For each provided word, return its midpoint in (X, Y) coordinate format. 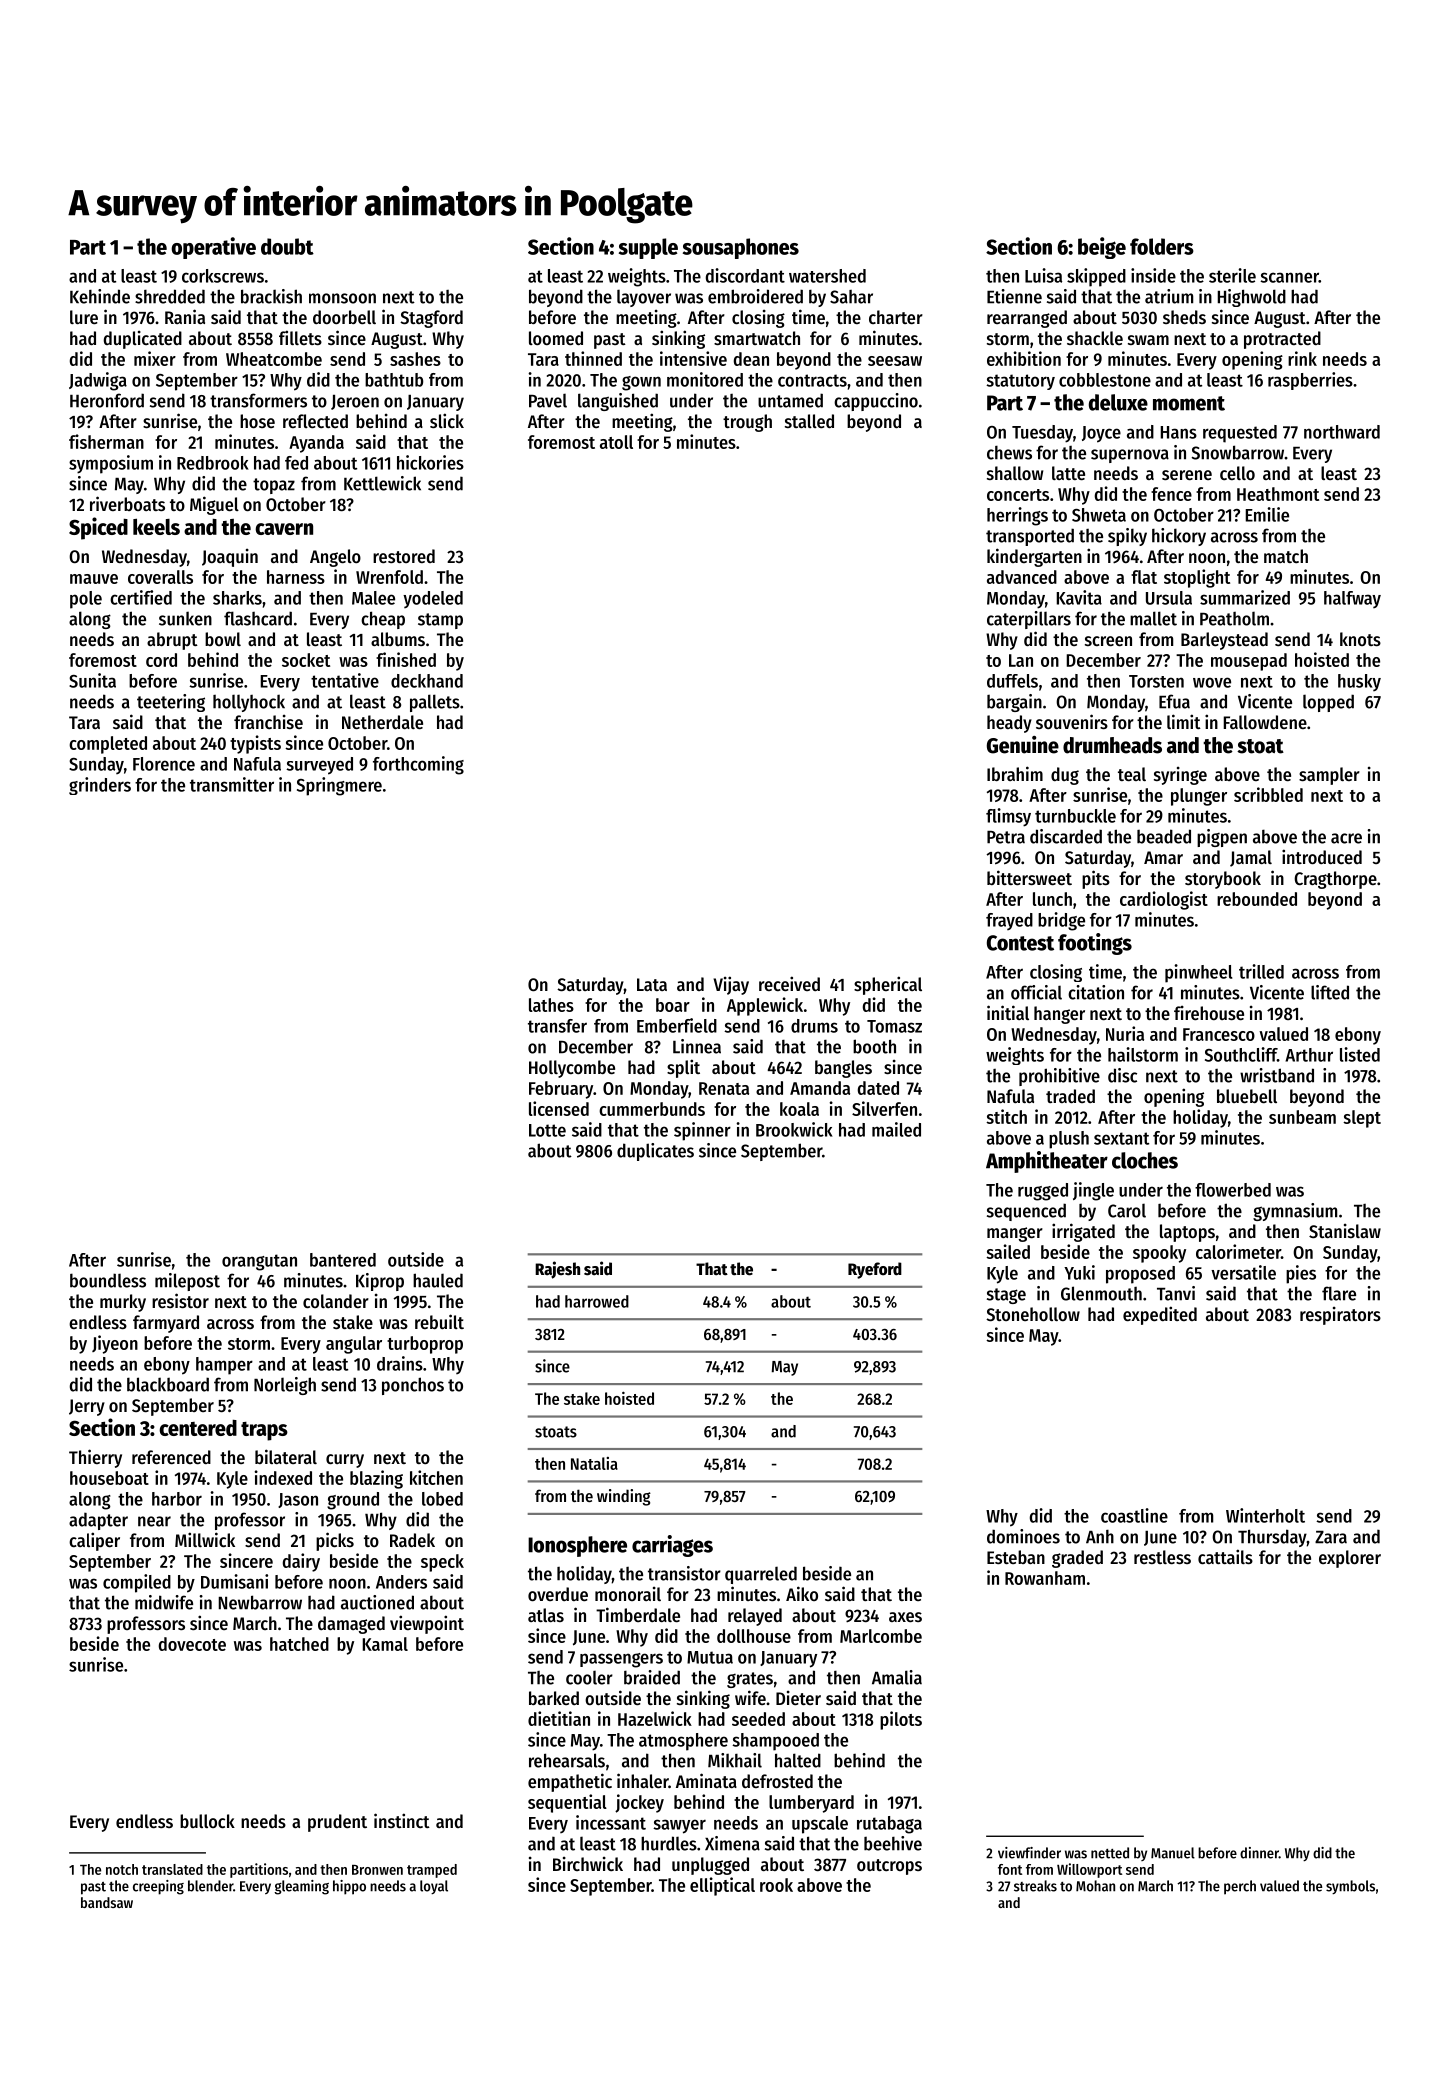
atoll (616, 442)
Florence (164, 764)
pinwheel (1198, 973)
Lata (652, 984)
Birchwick (588, 1863)
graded (1077, 1559)
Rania (185, 316)
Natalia (594, 1463)
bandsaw (107, 1902)
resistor (180, 1300)
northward (1342, 432)
